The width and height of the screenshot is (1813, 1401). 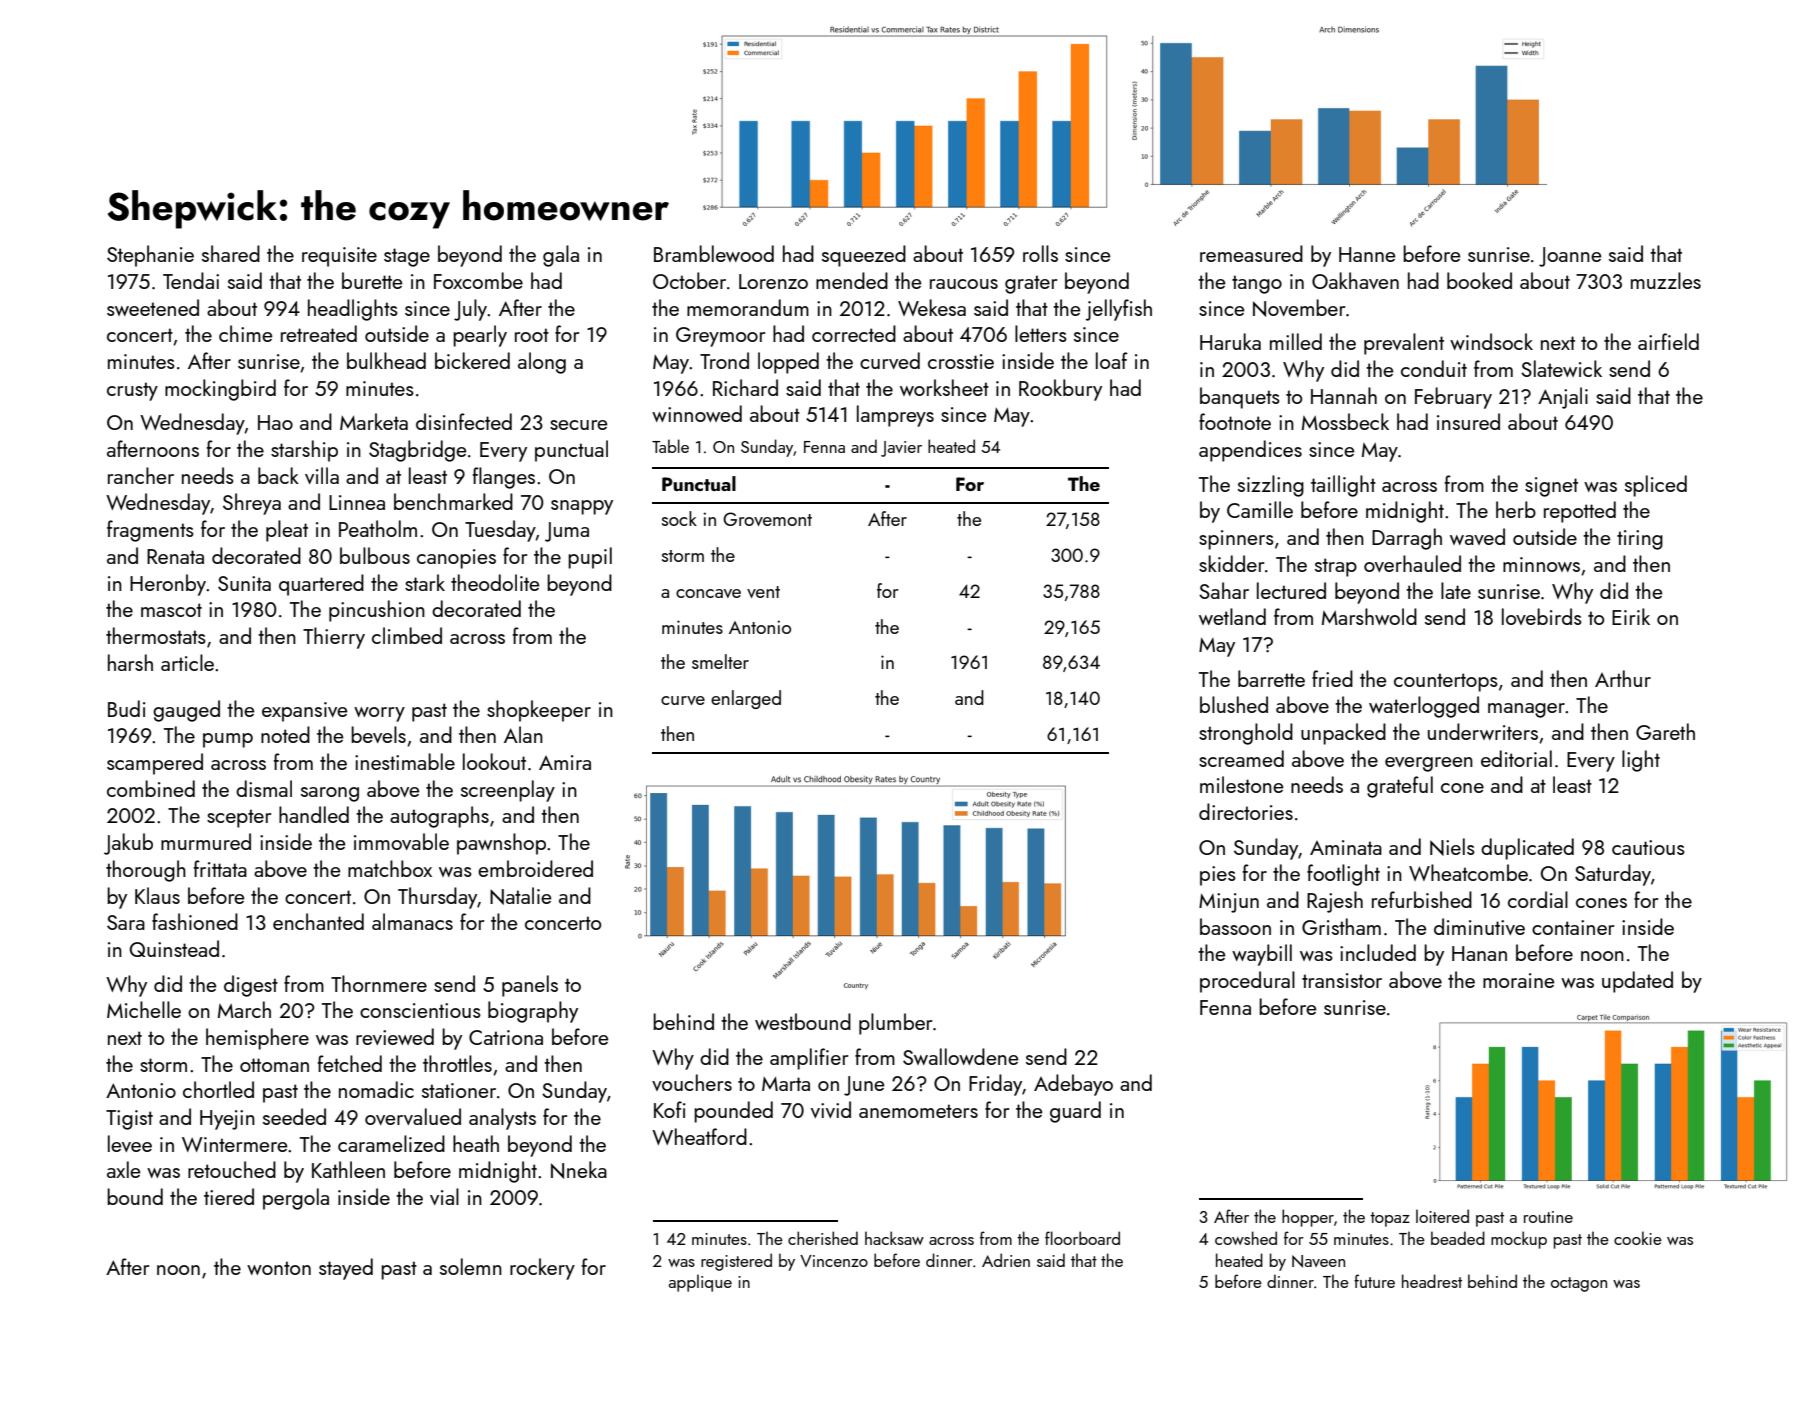 I want to click on Camille, so click(x=1260, y=509).
